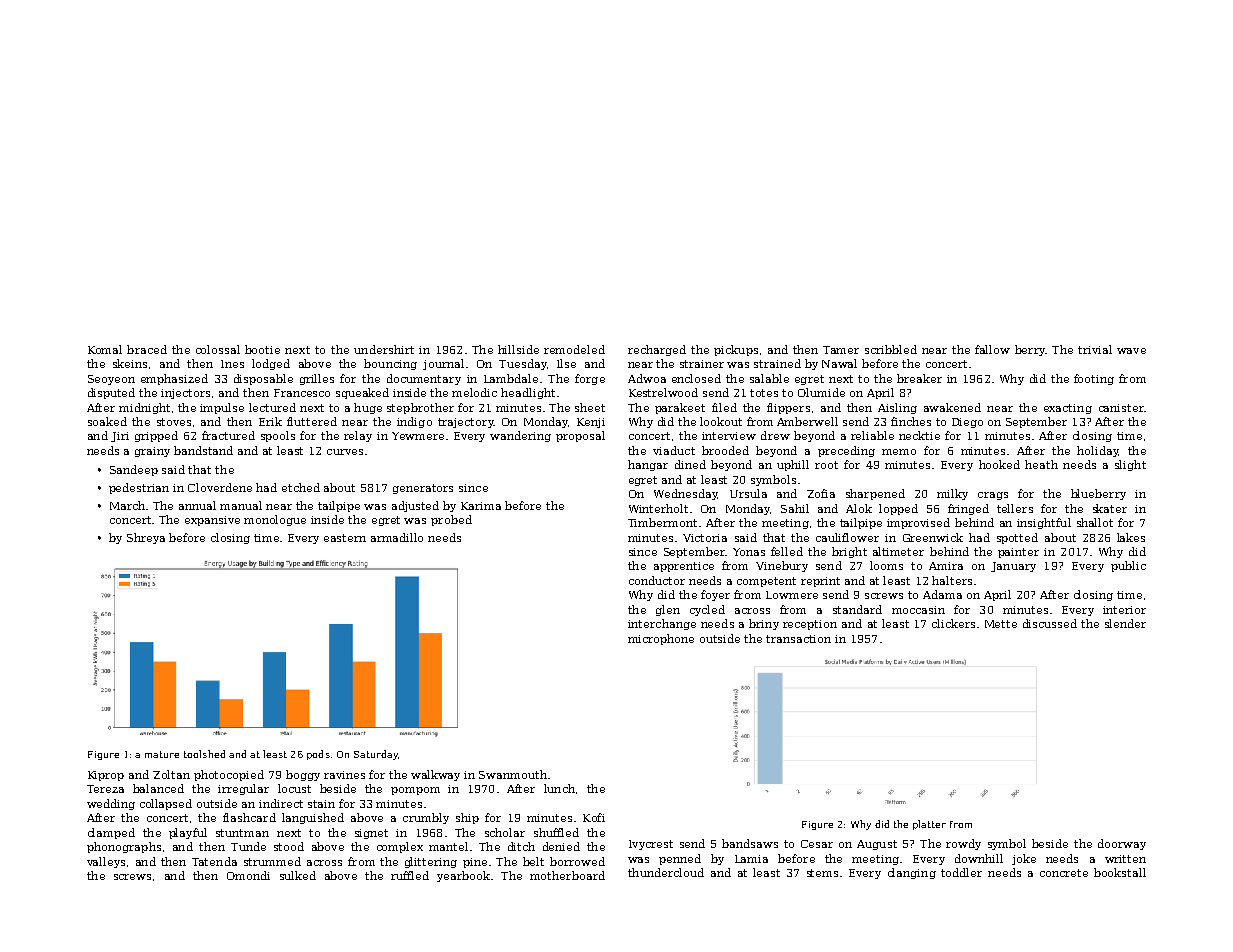  I want to click on undershirt, so click(384, 349).
